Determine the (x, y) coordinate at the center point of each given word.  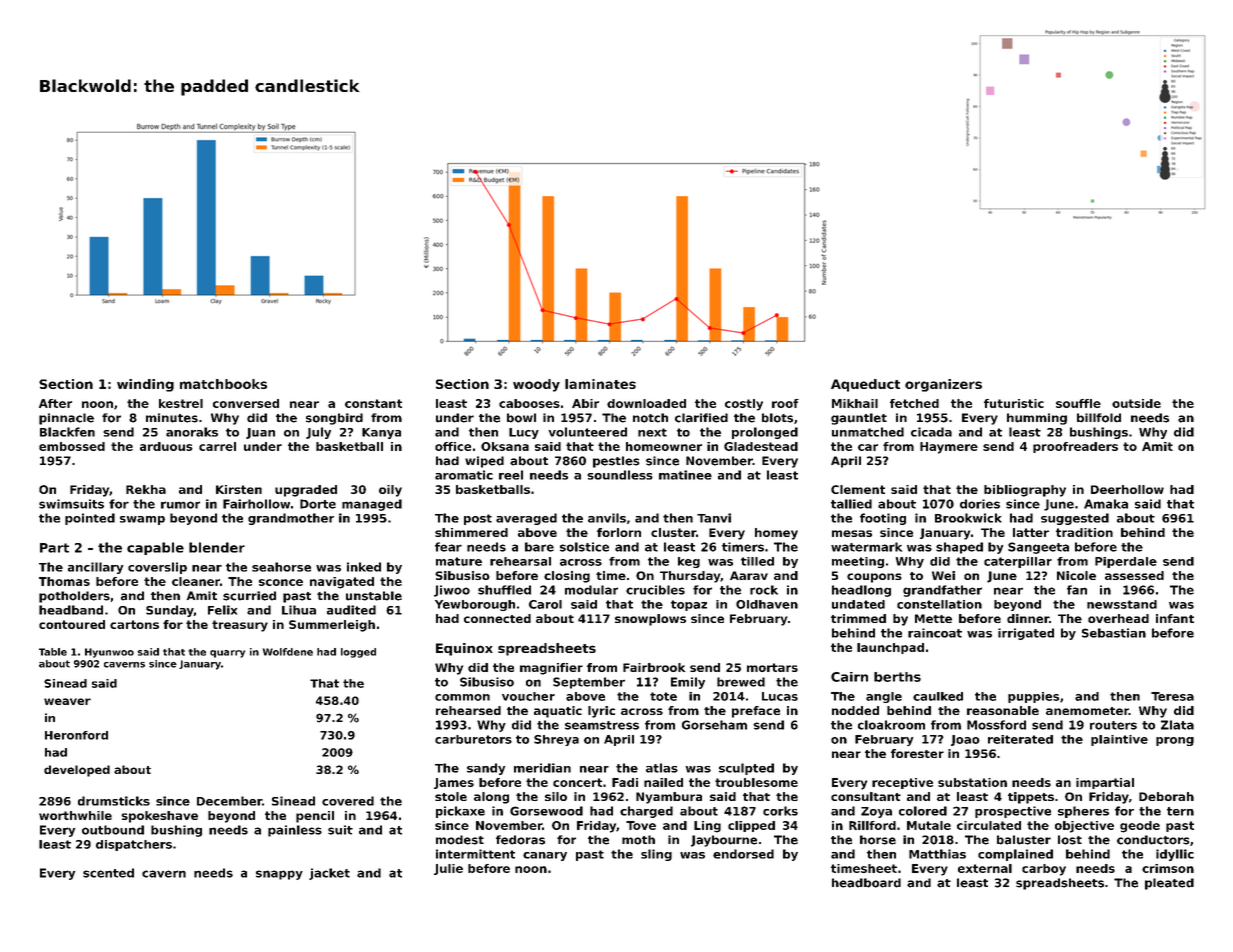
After (55, 403)
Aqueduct (865, 385)
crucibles (655, 590)
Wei (943, 575)
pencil (315, 817)
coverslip (157, 568)
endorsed (743, 854)
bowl (521, 418)
